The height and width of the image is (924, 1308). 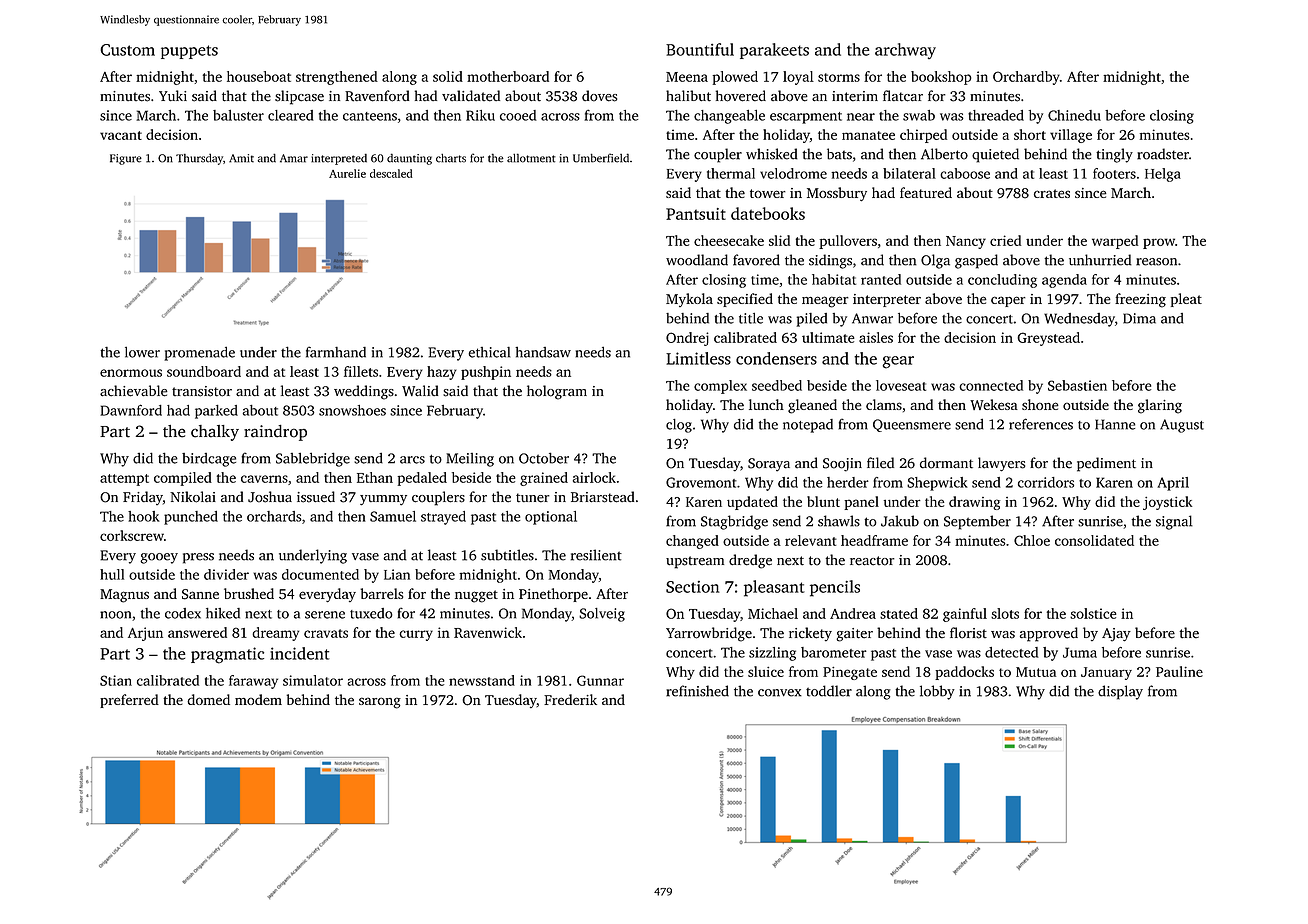 I want to click on halibut, so click(x=688, y=96).
